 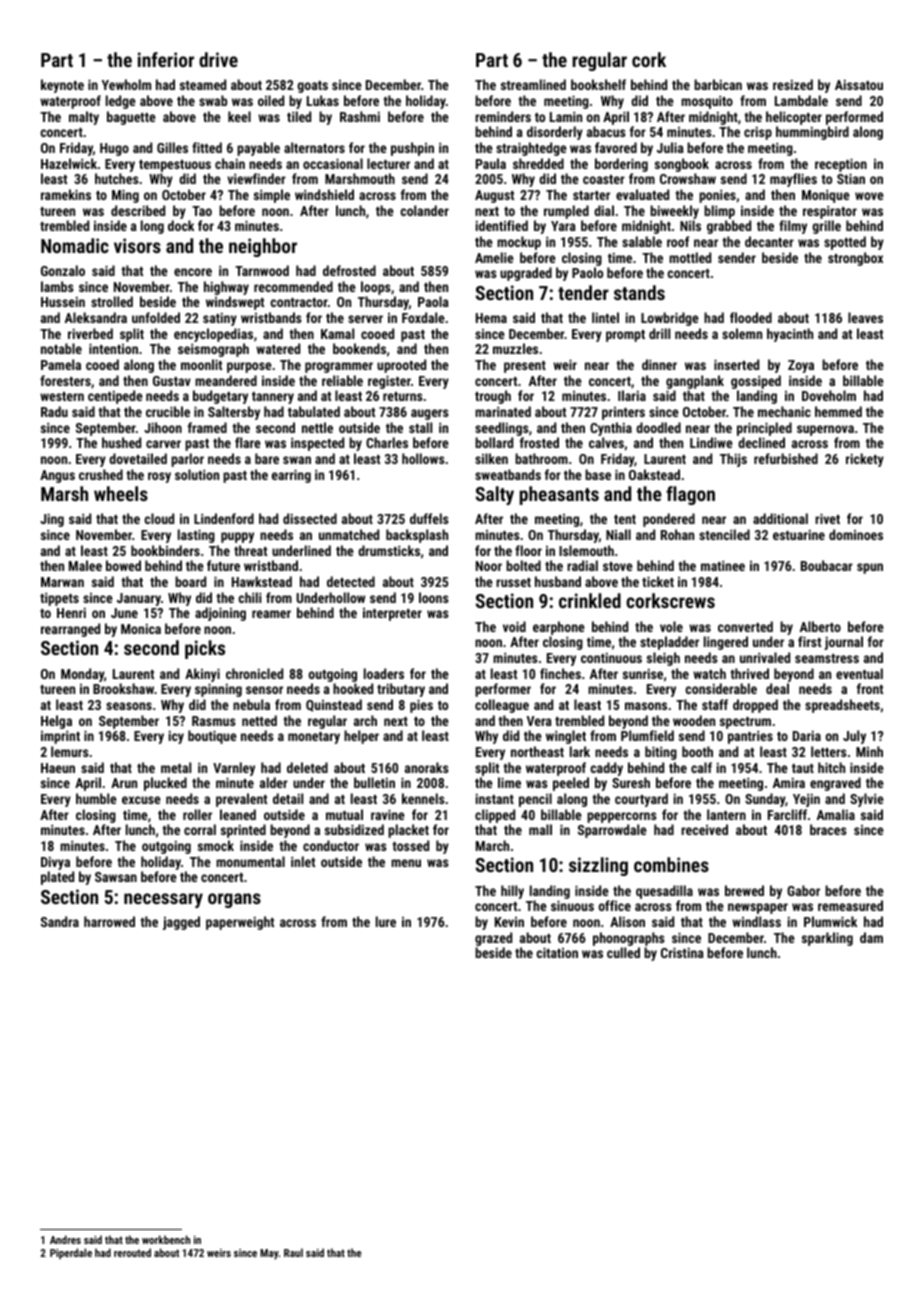 What do you see at coordinates (736, 364) in the page?
I see `inserted` at bounding box center [736, 364].
